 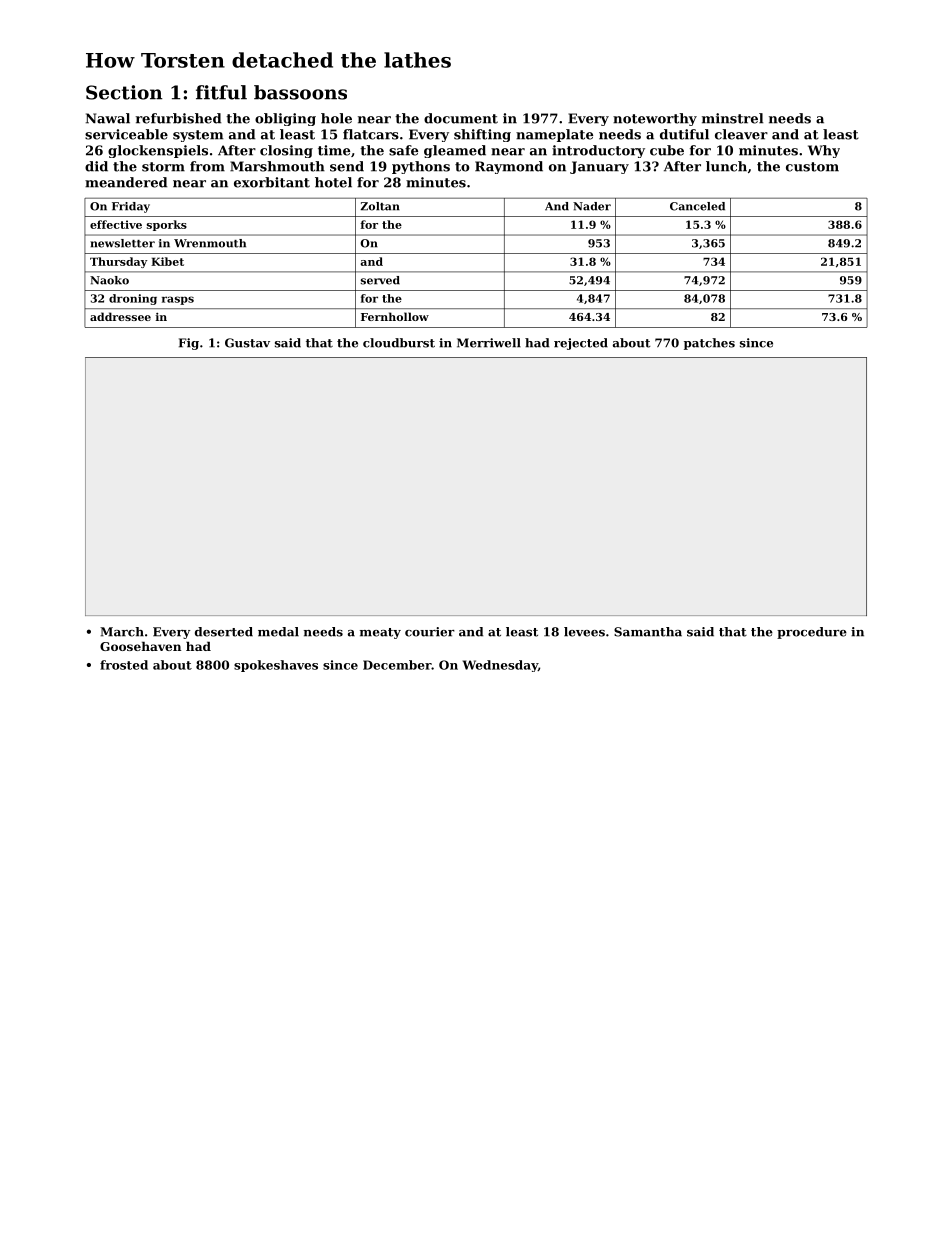 I want to click on Fig, so click(x=189, y=344).
